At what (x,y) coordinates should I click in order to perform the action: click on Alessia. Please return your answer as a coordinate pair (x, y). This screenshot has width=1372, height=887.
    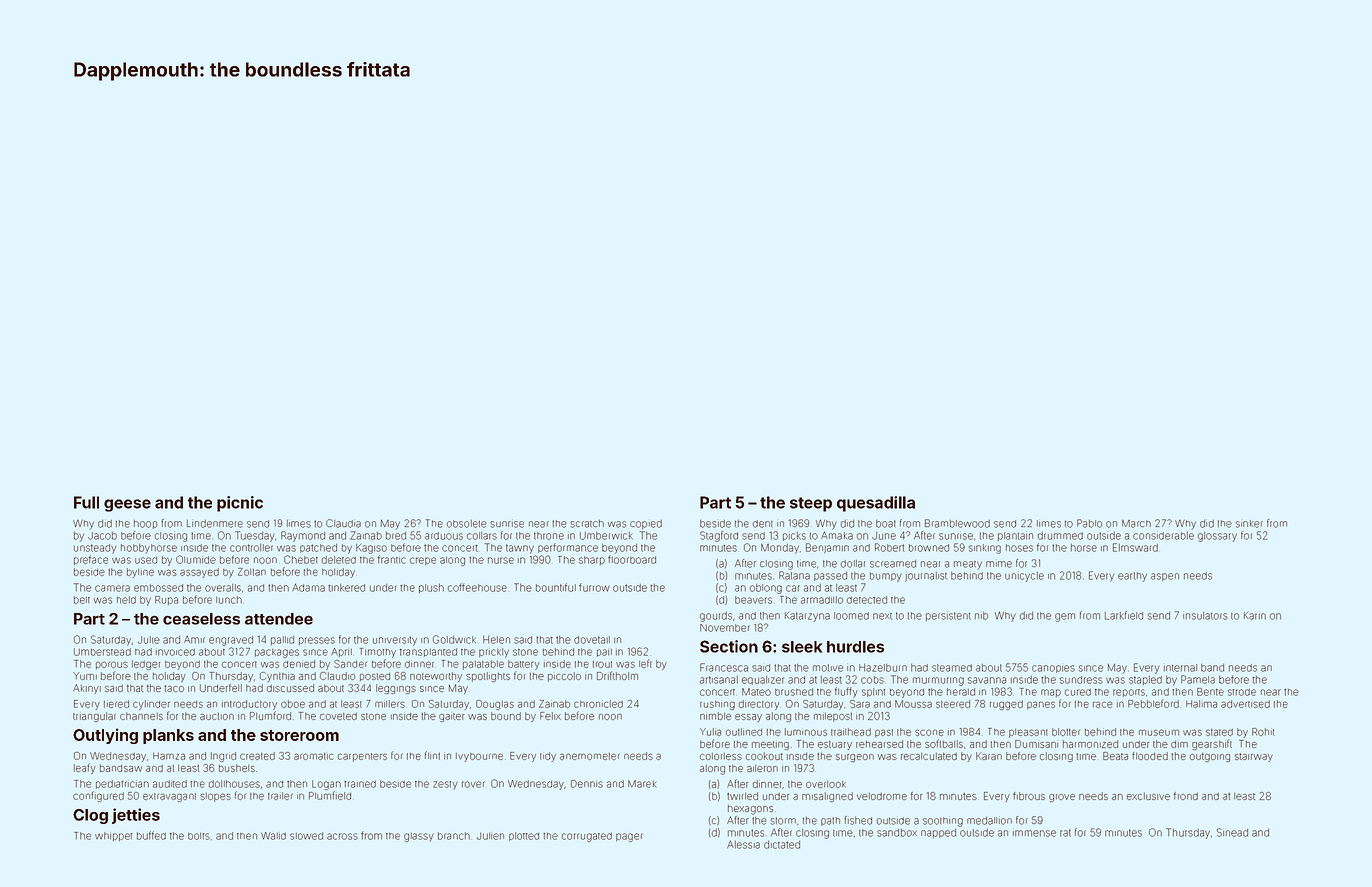
    Looking at the image, I should click on (743, 844).
